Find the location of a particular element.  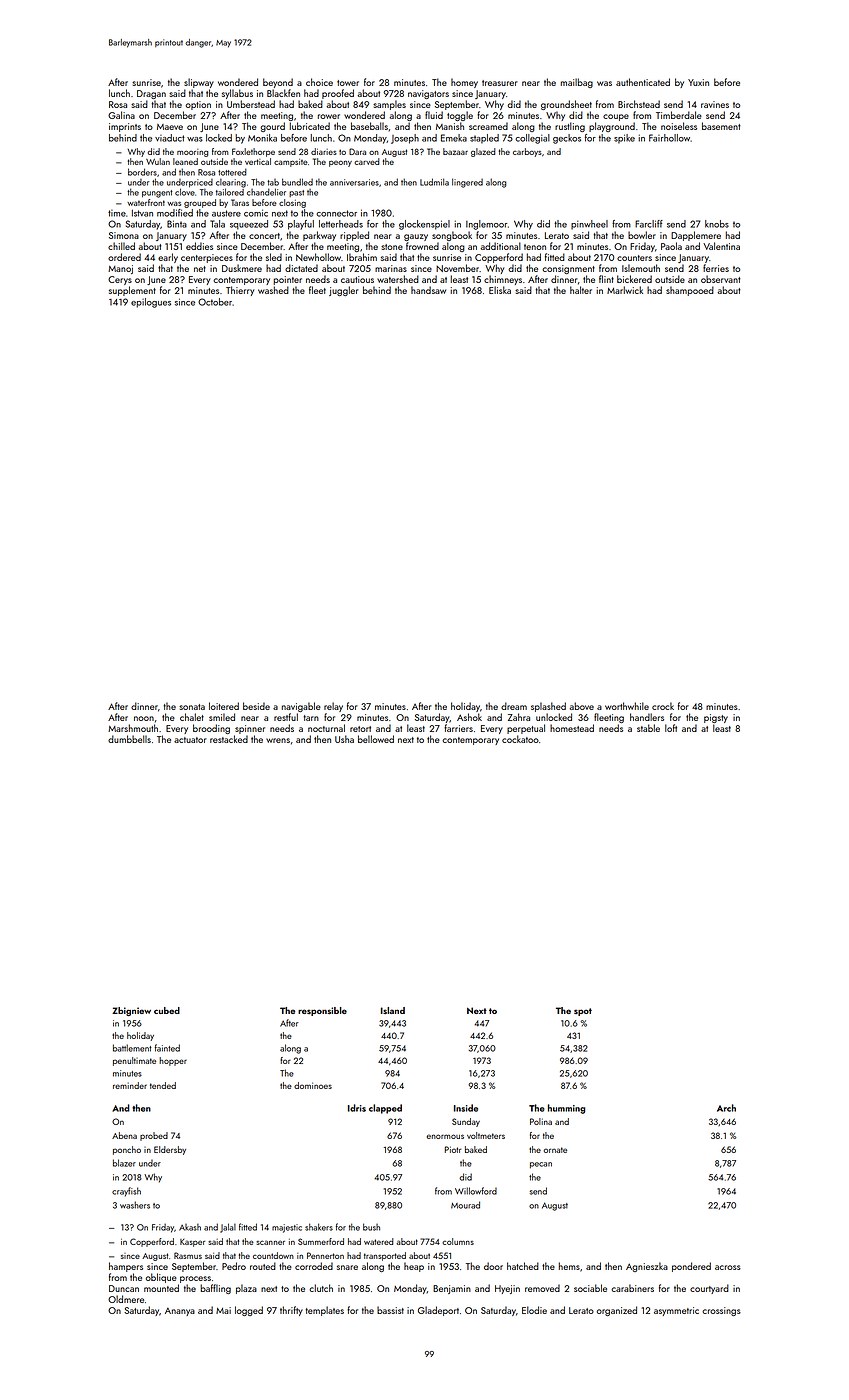

ferries is located at coordinates (716, 268).
